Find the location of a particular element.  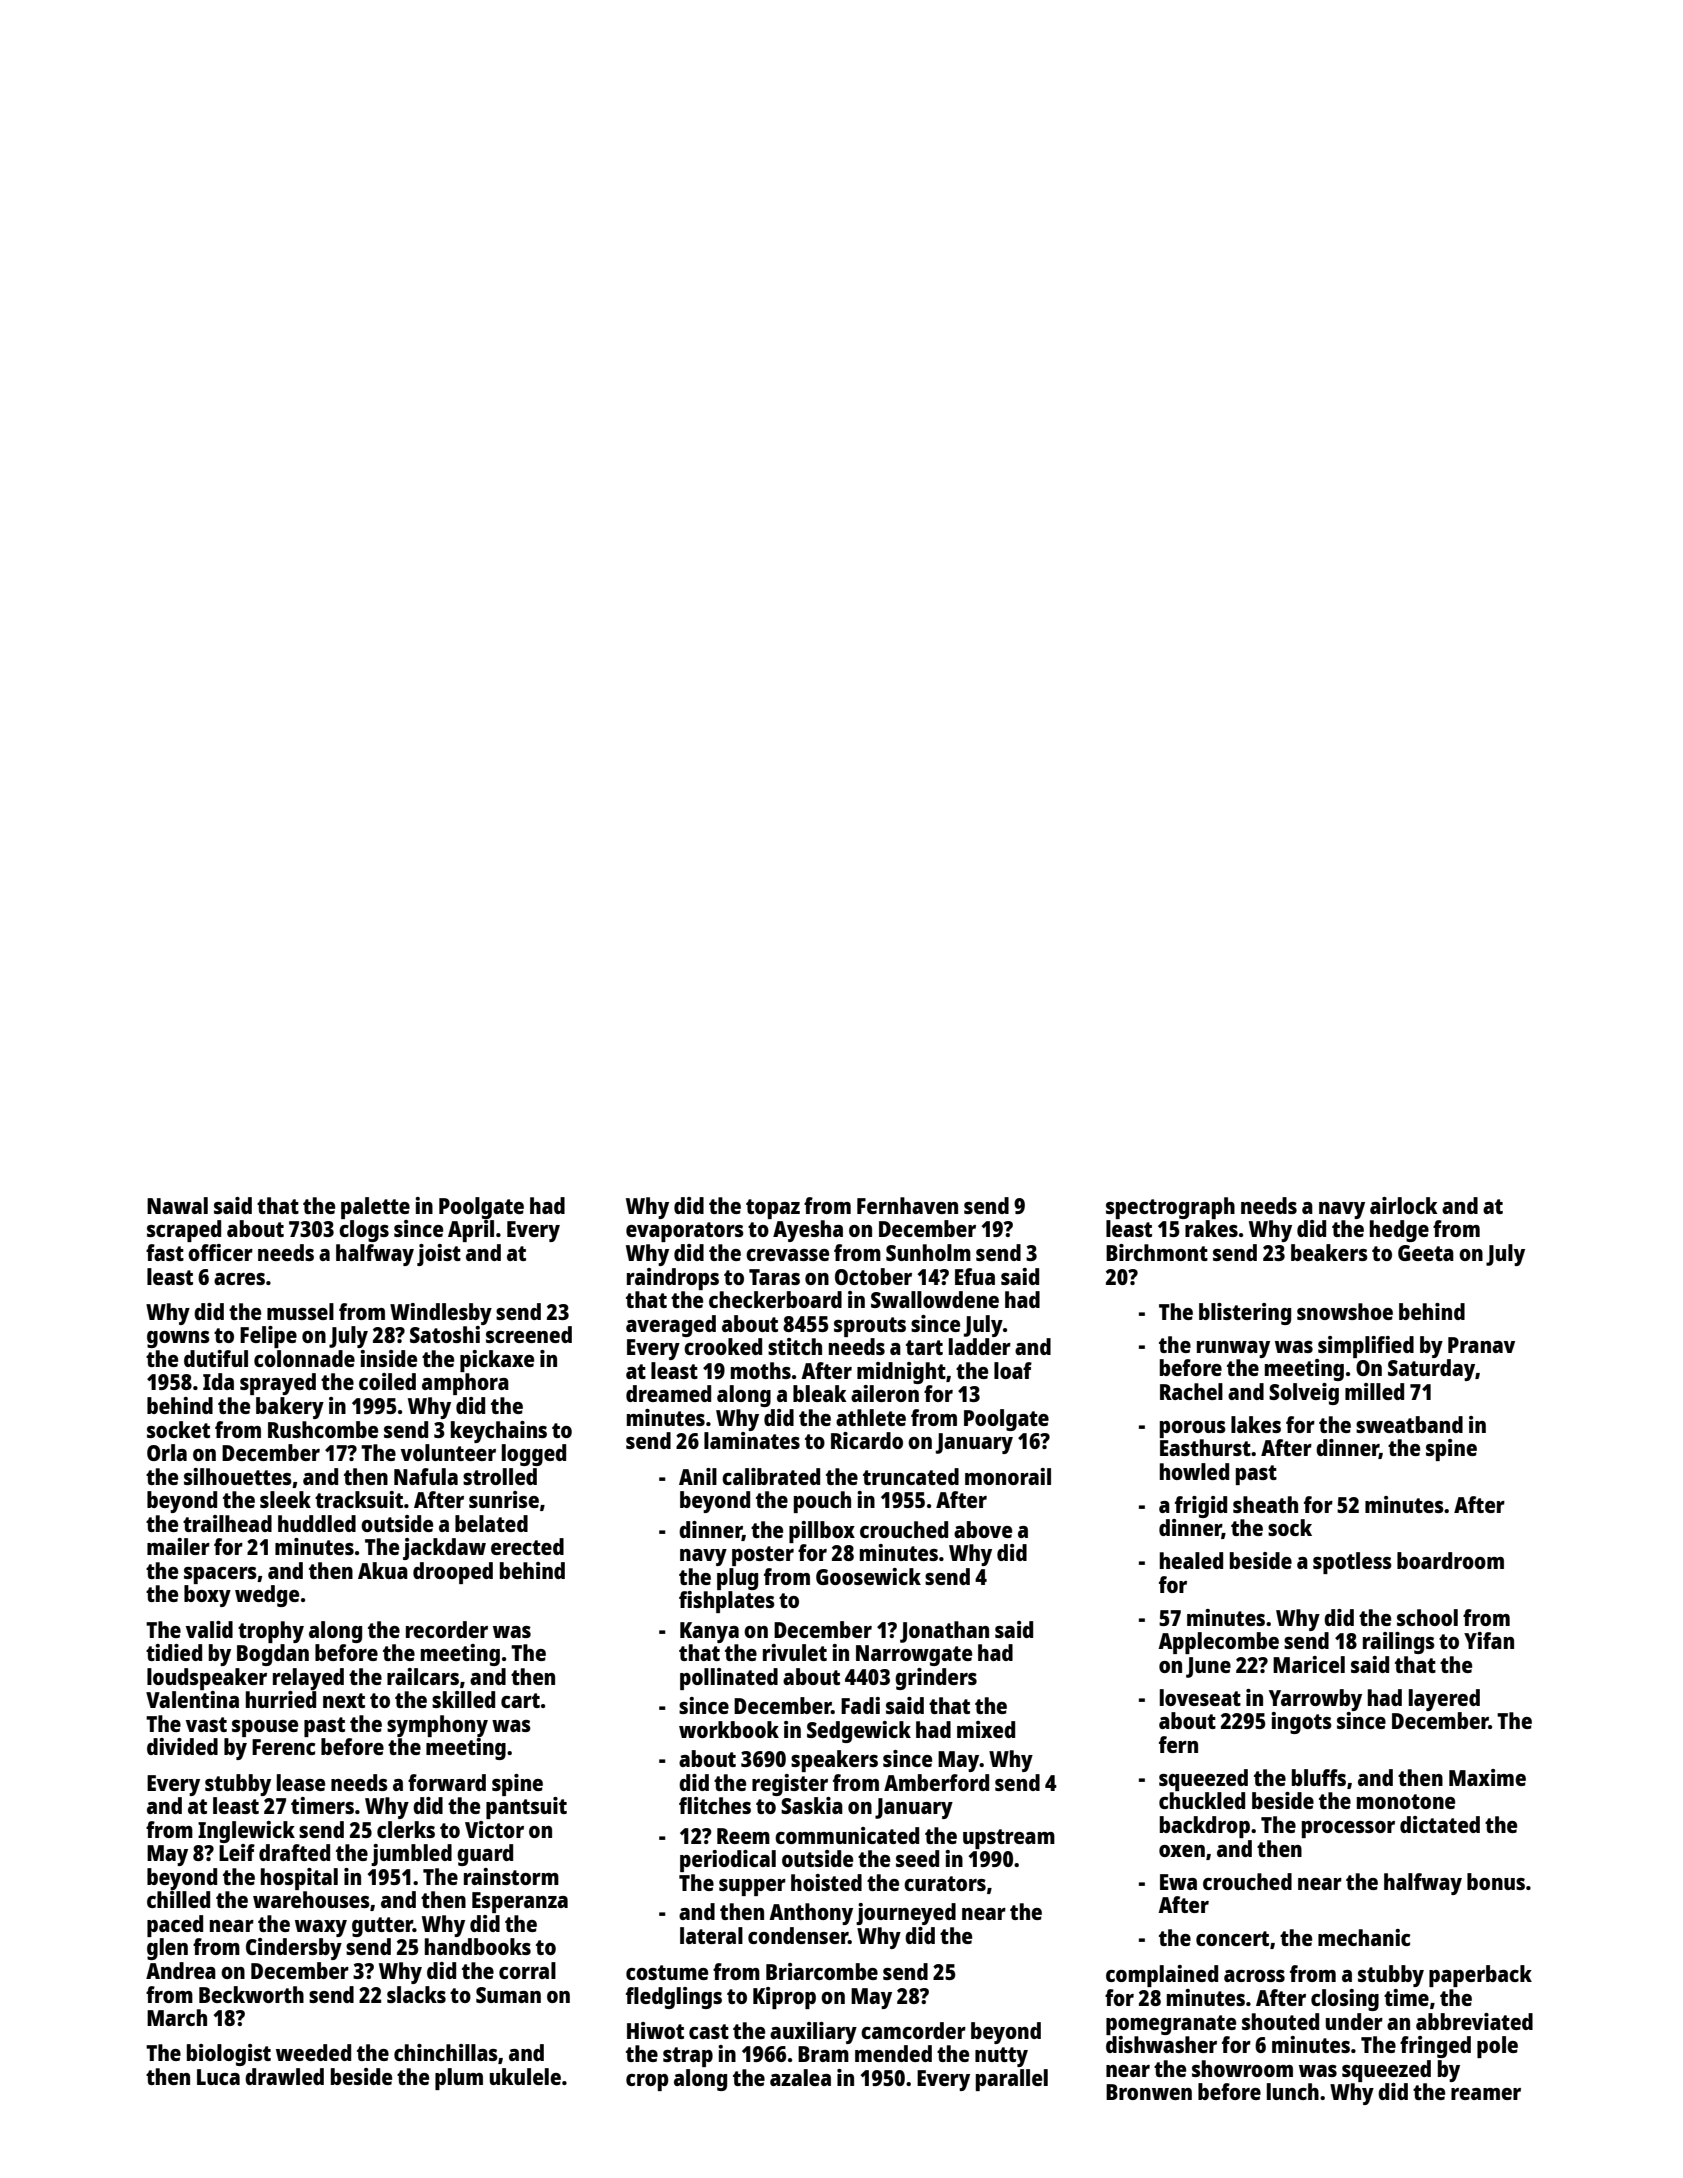

Luca is located at coordinates (218, 2077).
